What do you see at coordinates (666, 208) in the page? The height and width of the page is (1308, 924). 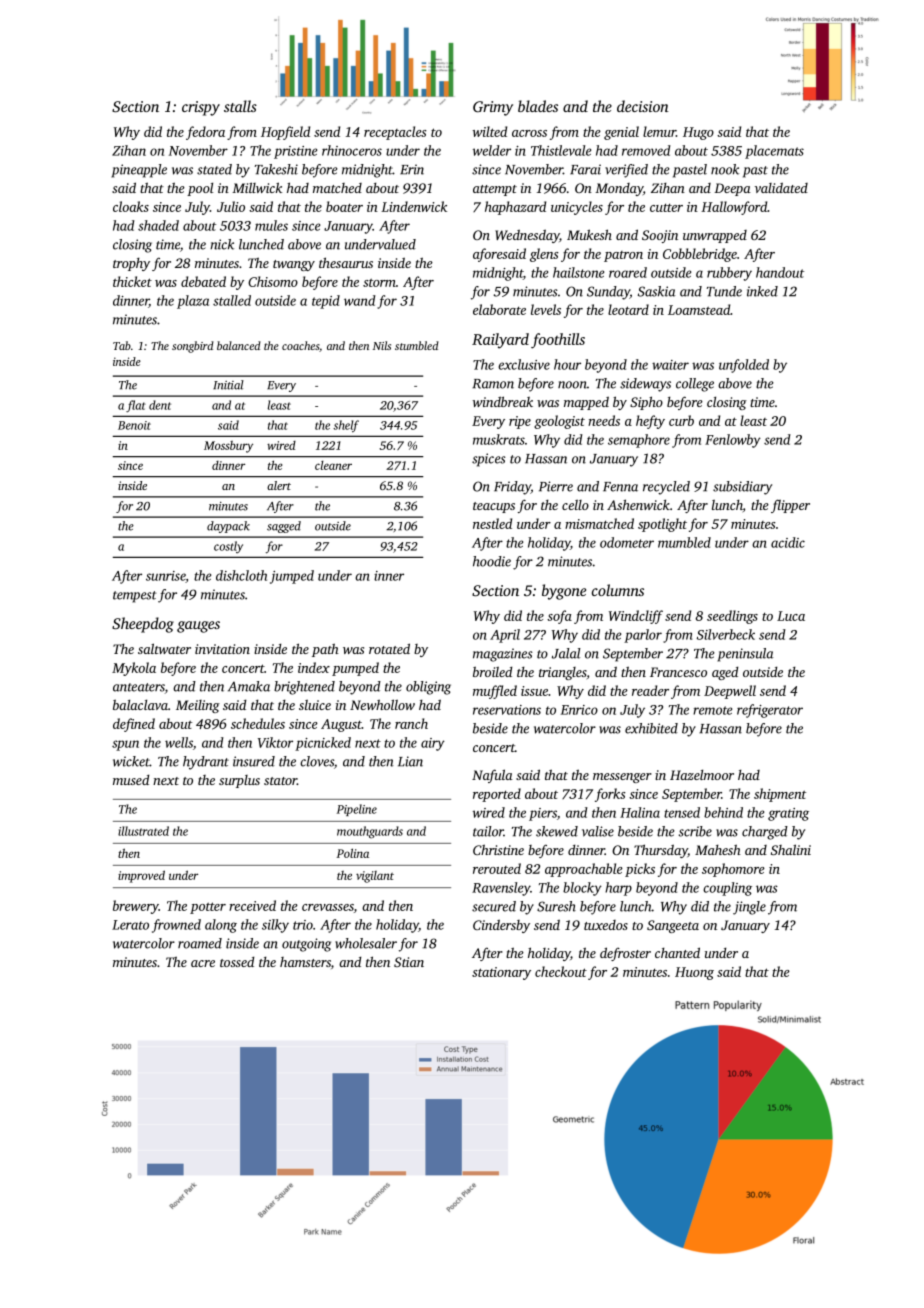 I see `cutter` at bounding box center [666, 208].
